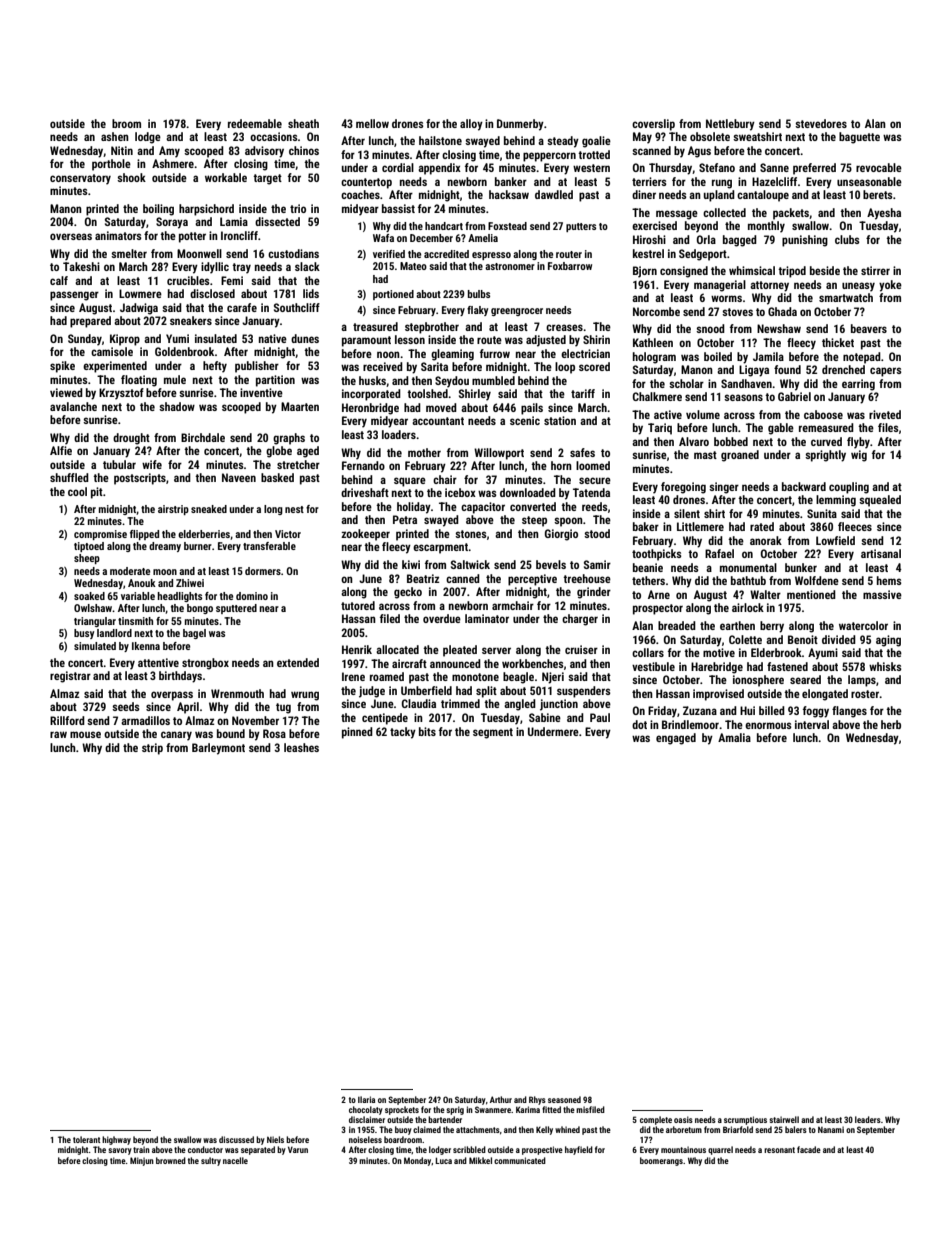 The width and height of the screenshot is (952, 1233). Describe the element at coordinates (891, 724) in the screenshot. I see `herb` at that location.
